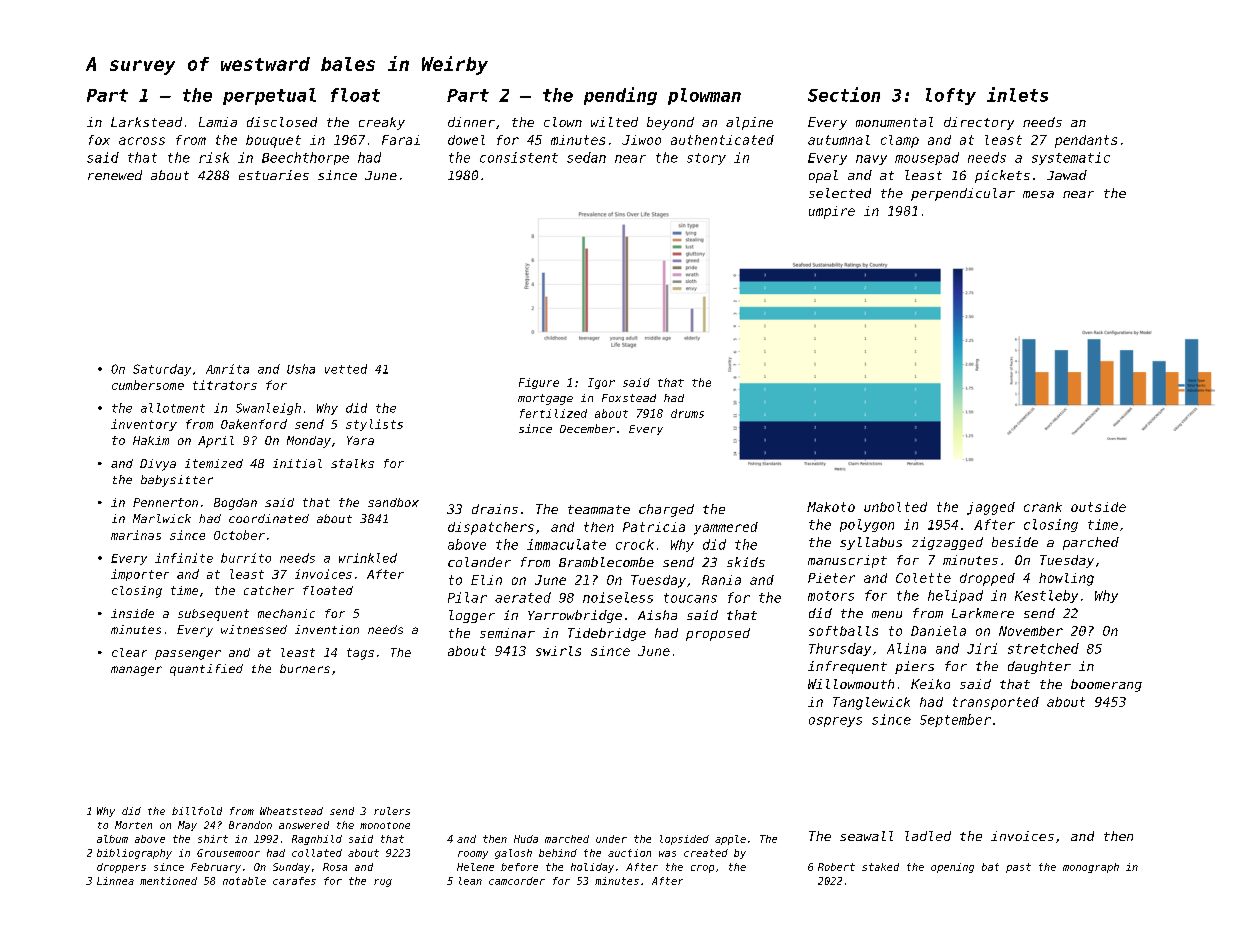  I want to click on transported, so click(996, 703).
